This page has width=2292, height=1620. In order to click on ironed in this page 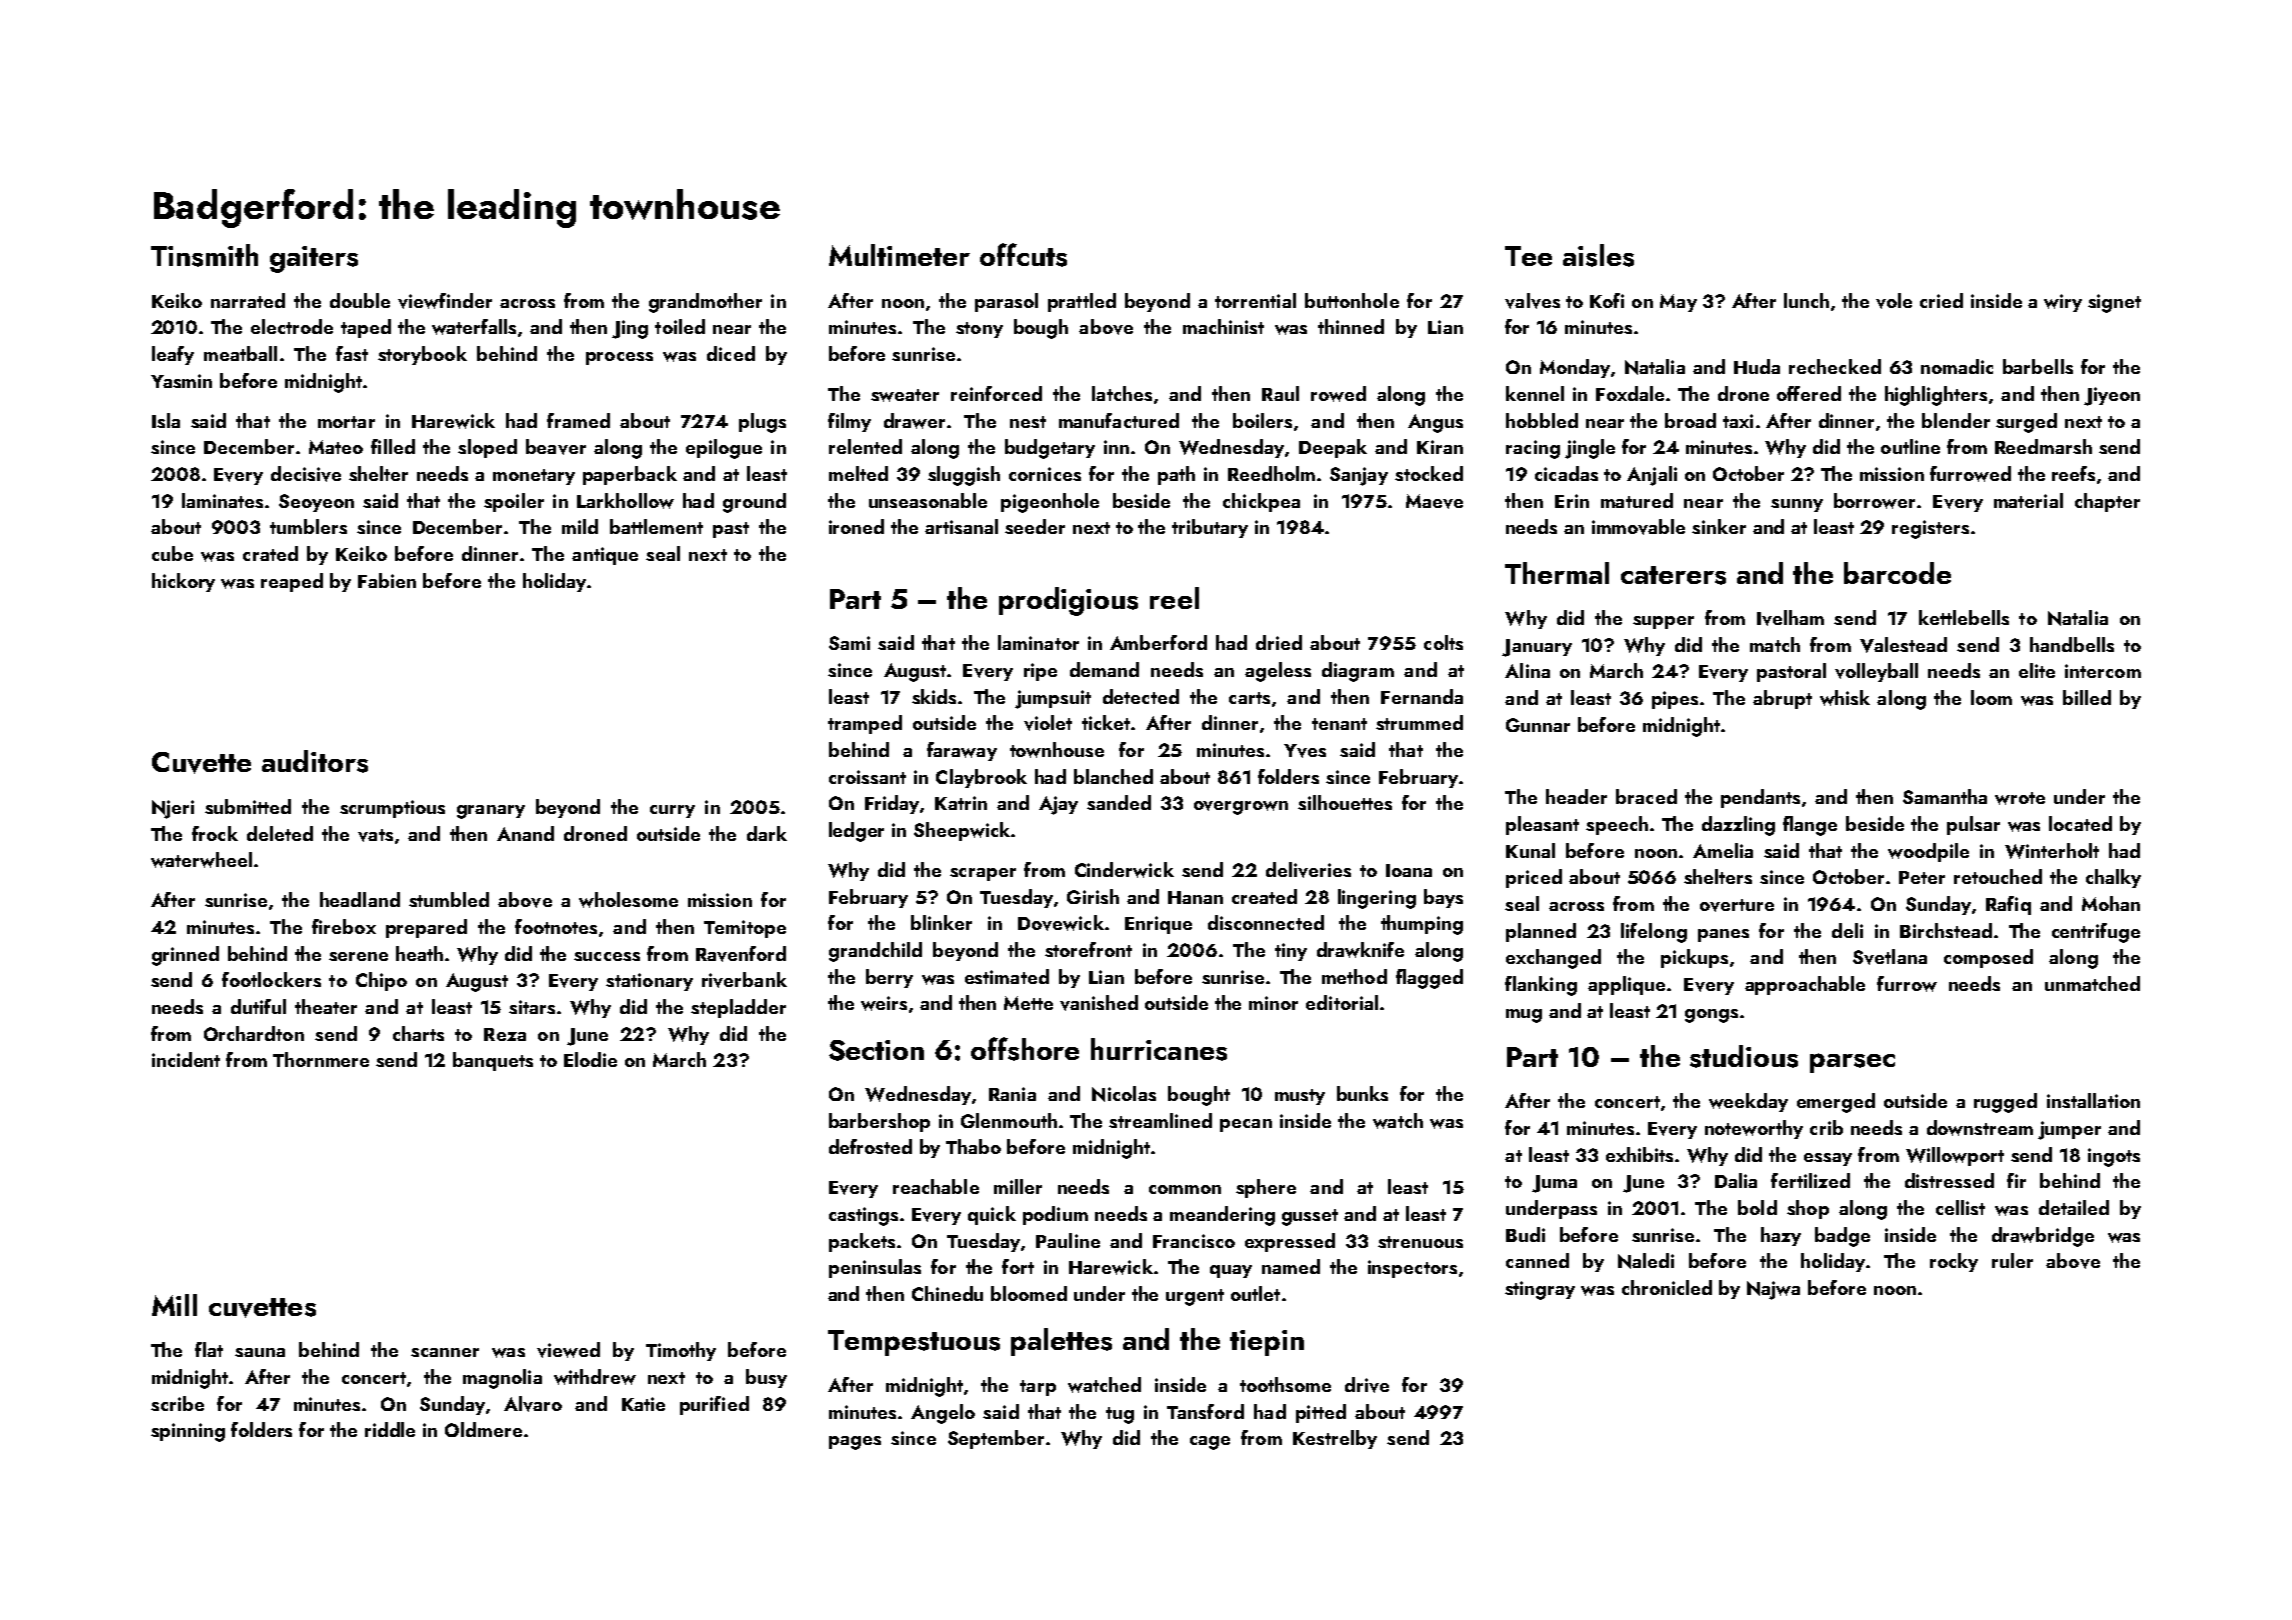, I will do `click(856, 526)`.
